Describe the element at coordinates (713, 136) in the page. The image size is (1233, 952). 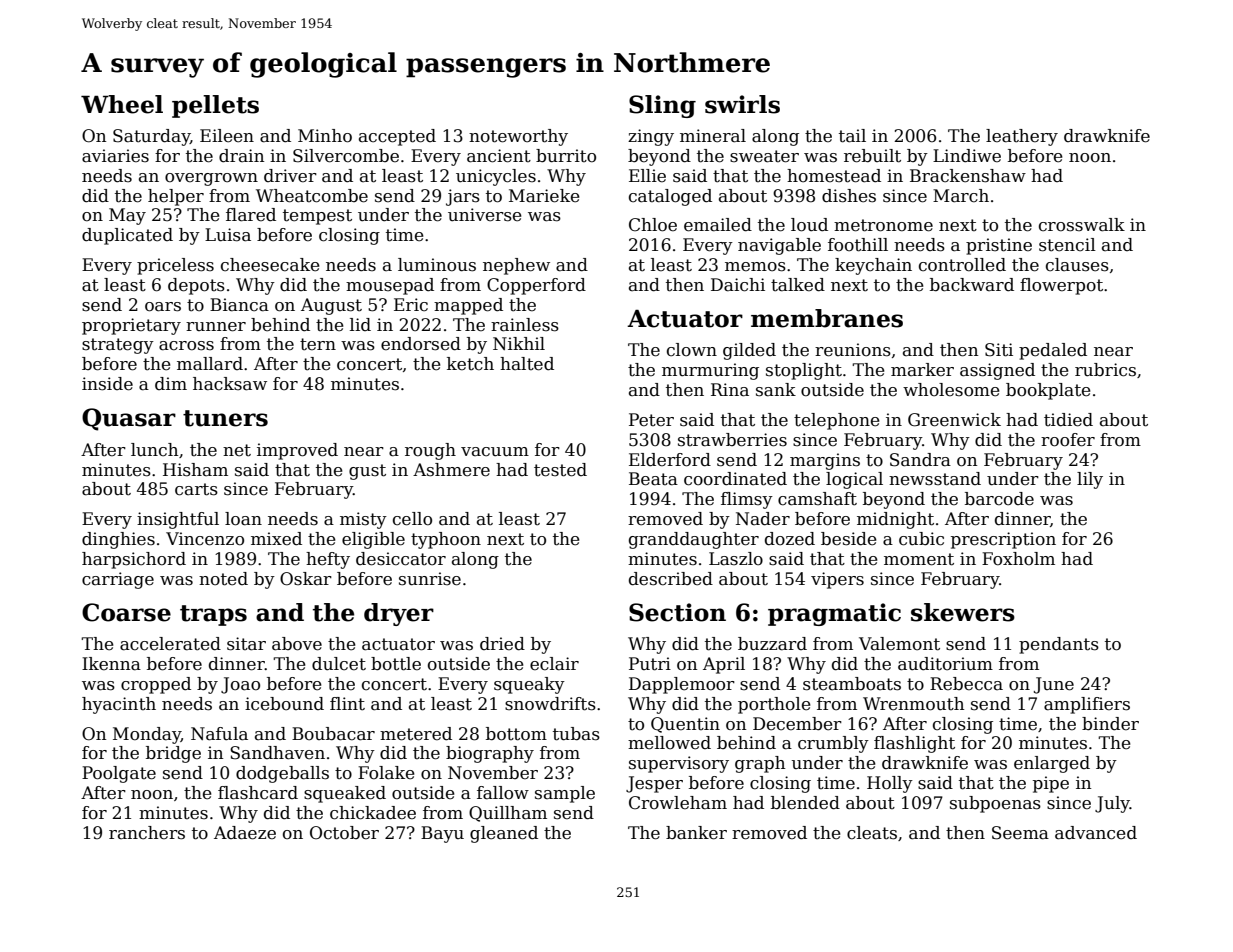
I see `mineral` at that location.
